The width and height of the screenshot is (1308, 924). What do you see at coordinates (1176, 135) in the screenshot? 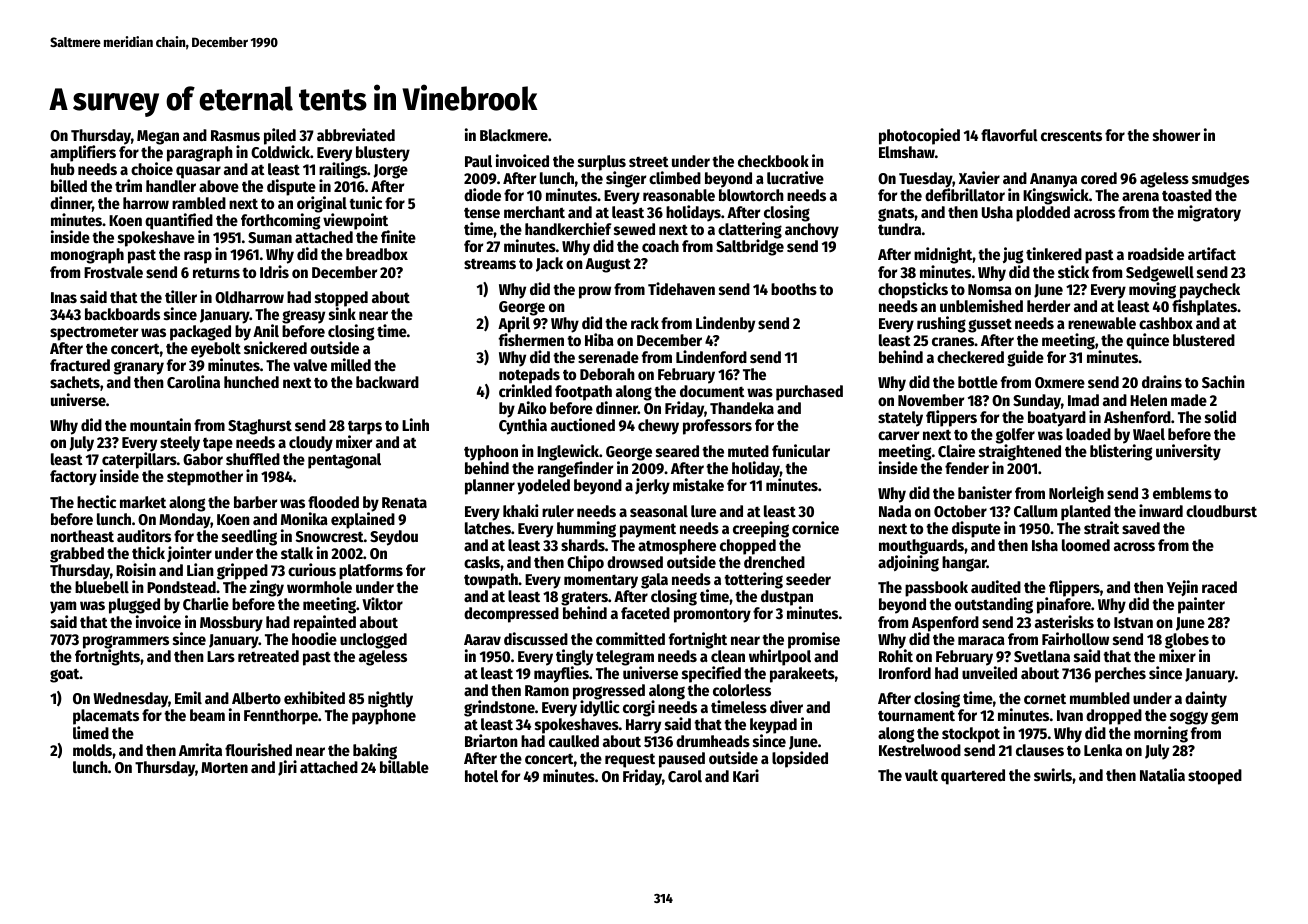
I see `shower` at bounding box center [1176, 135].
